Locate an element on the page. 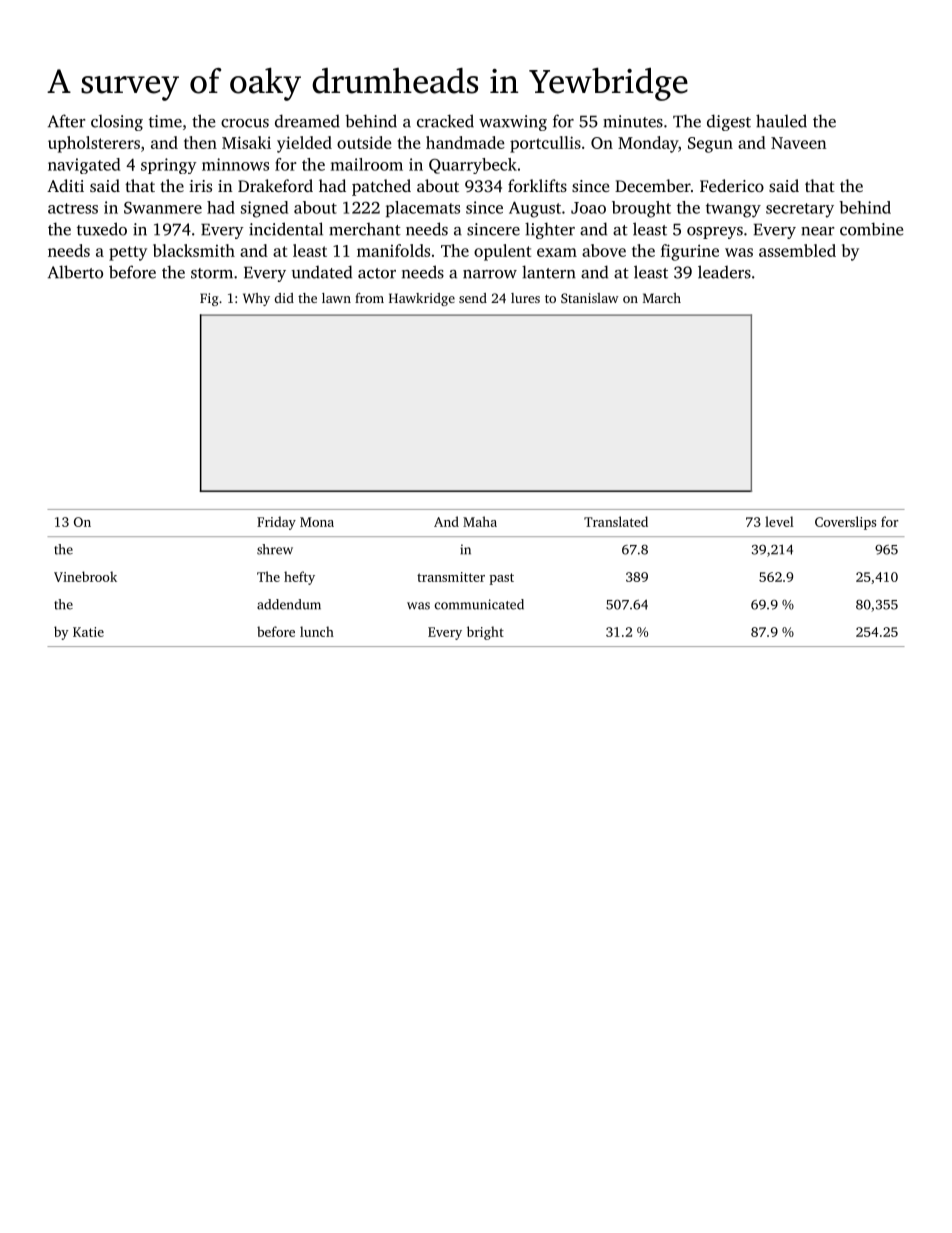 The image size is (952, 1233). Katie is located at coordinates (88, 632).
